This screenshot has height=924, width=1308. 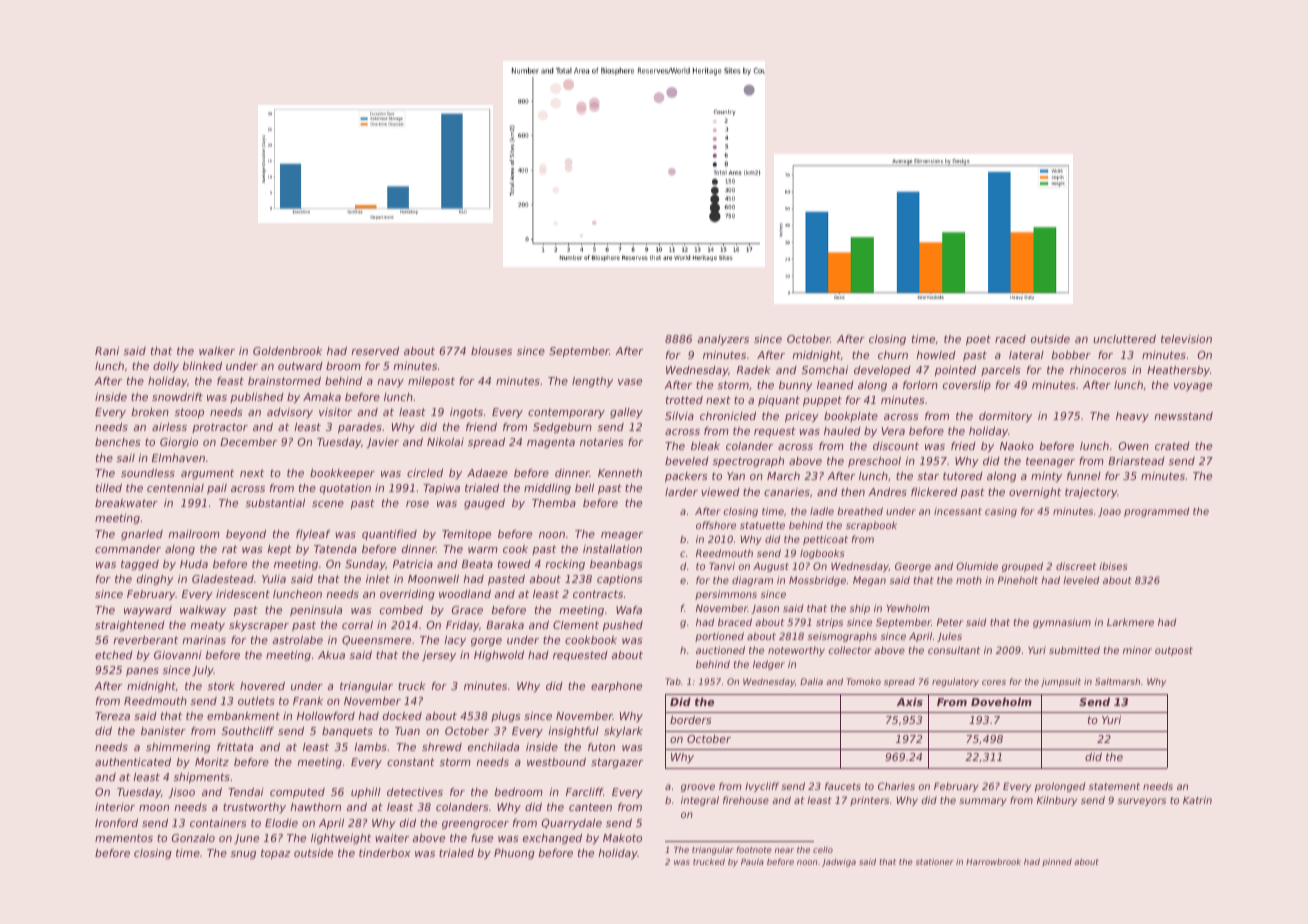 What do you see at coordinates (722, 566) in the screenshot?
I see `Tanvi` at bounding box center [722, 566].
